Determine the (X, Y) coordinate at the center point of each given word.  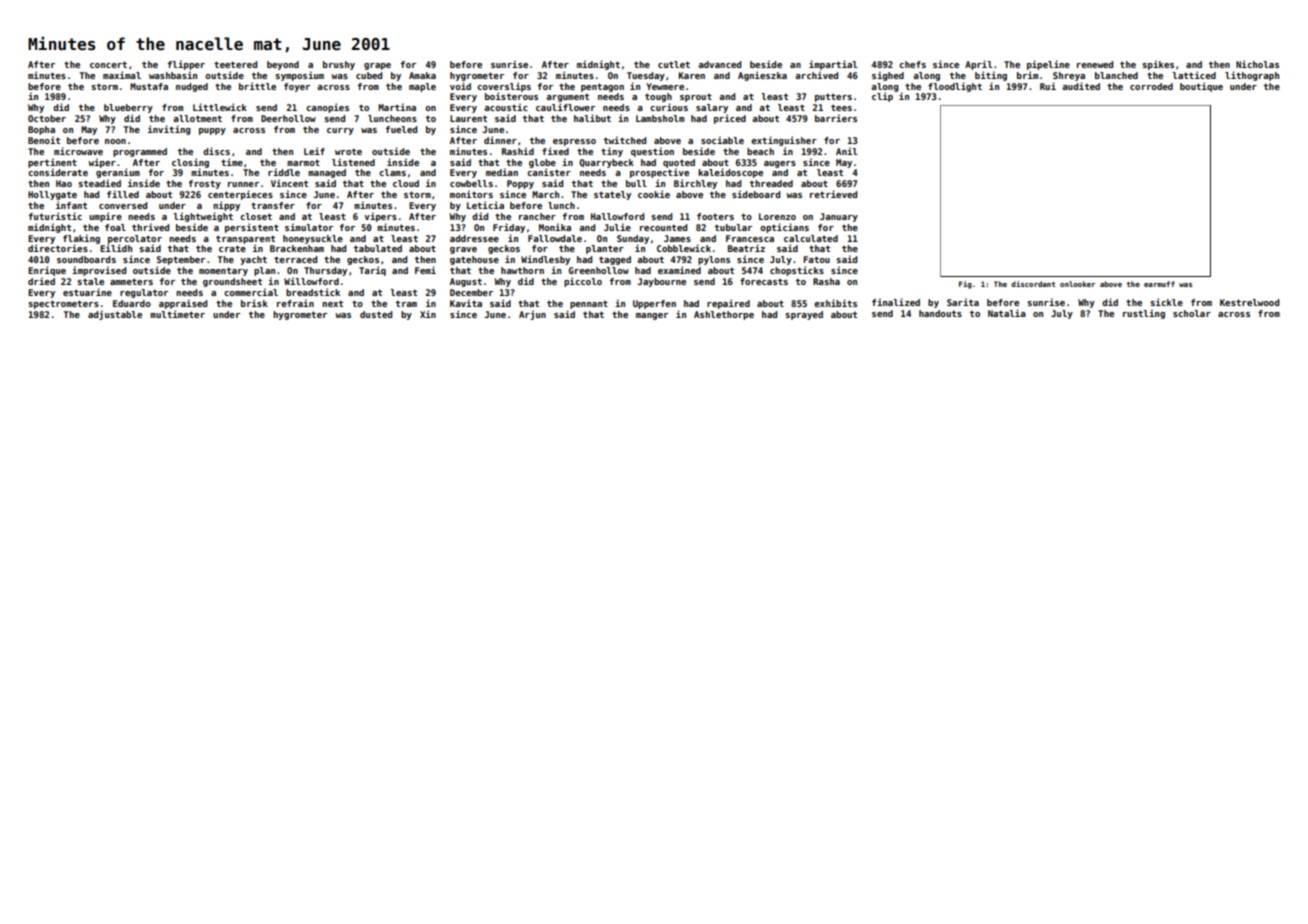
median (502, 172)
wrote (348, 151)
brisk (254, 303)
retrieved (833, 194)
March (545, 194)
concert (108, 64)
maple (422, 87)
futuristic (55, 216)
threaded (771, 183)
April (979, 65)
